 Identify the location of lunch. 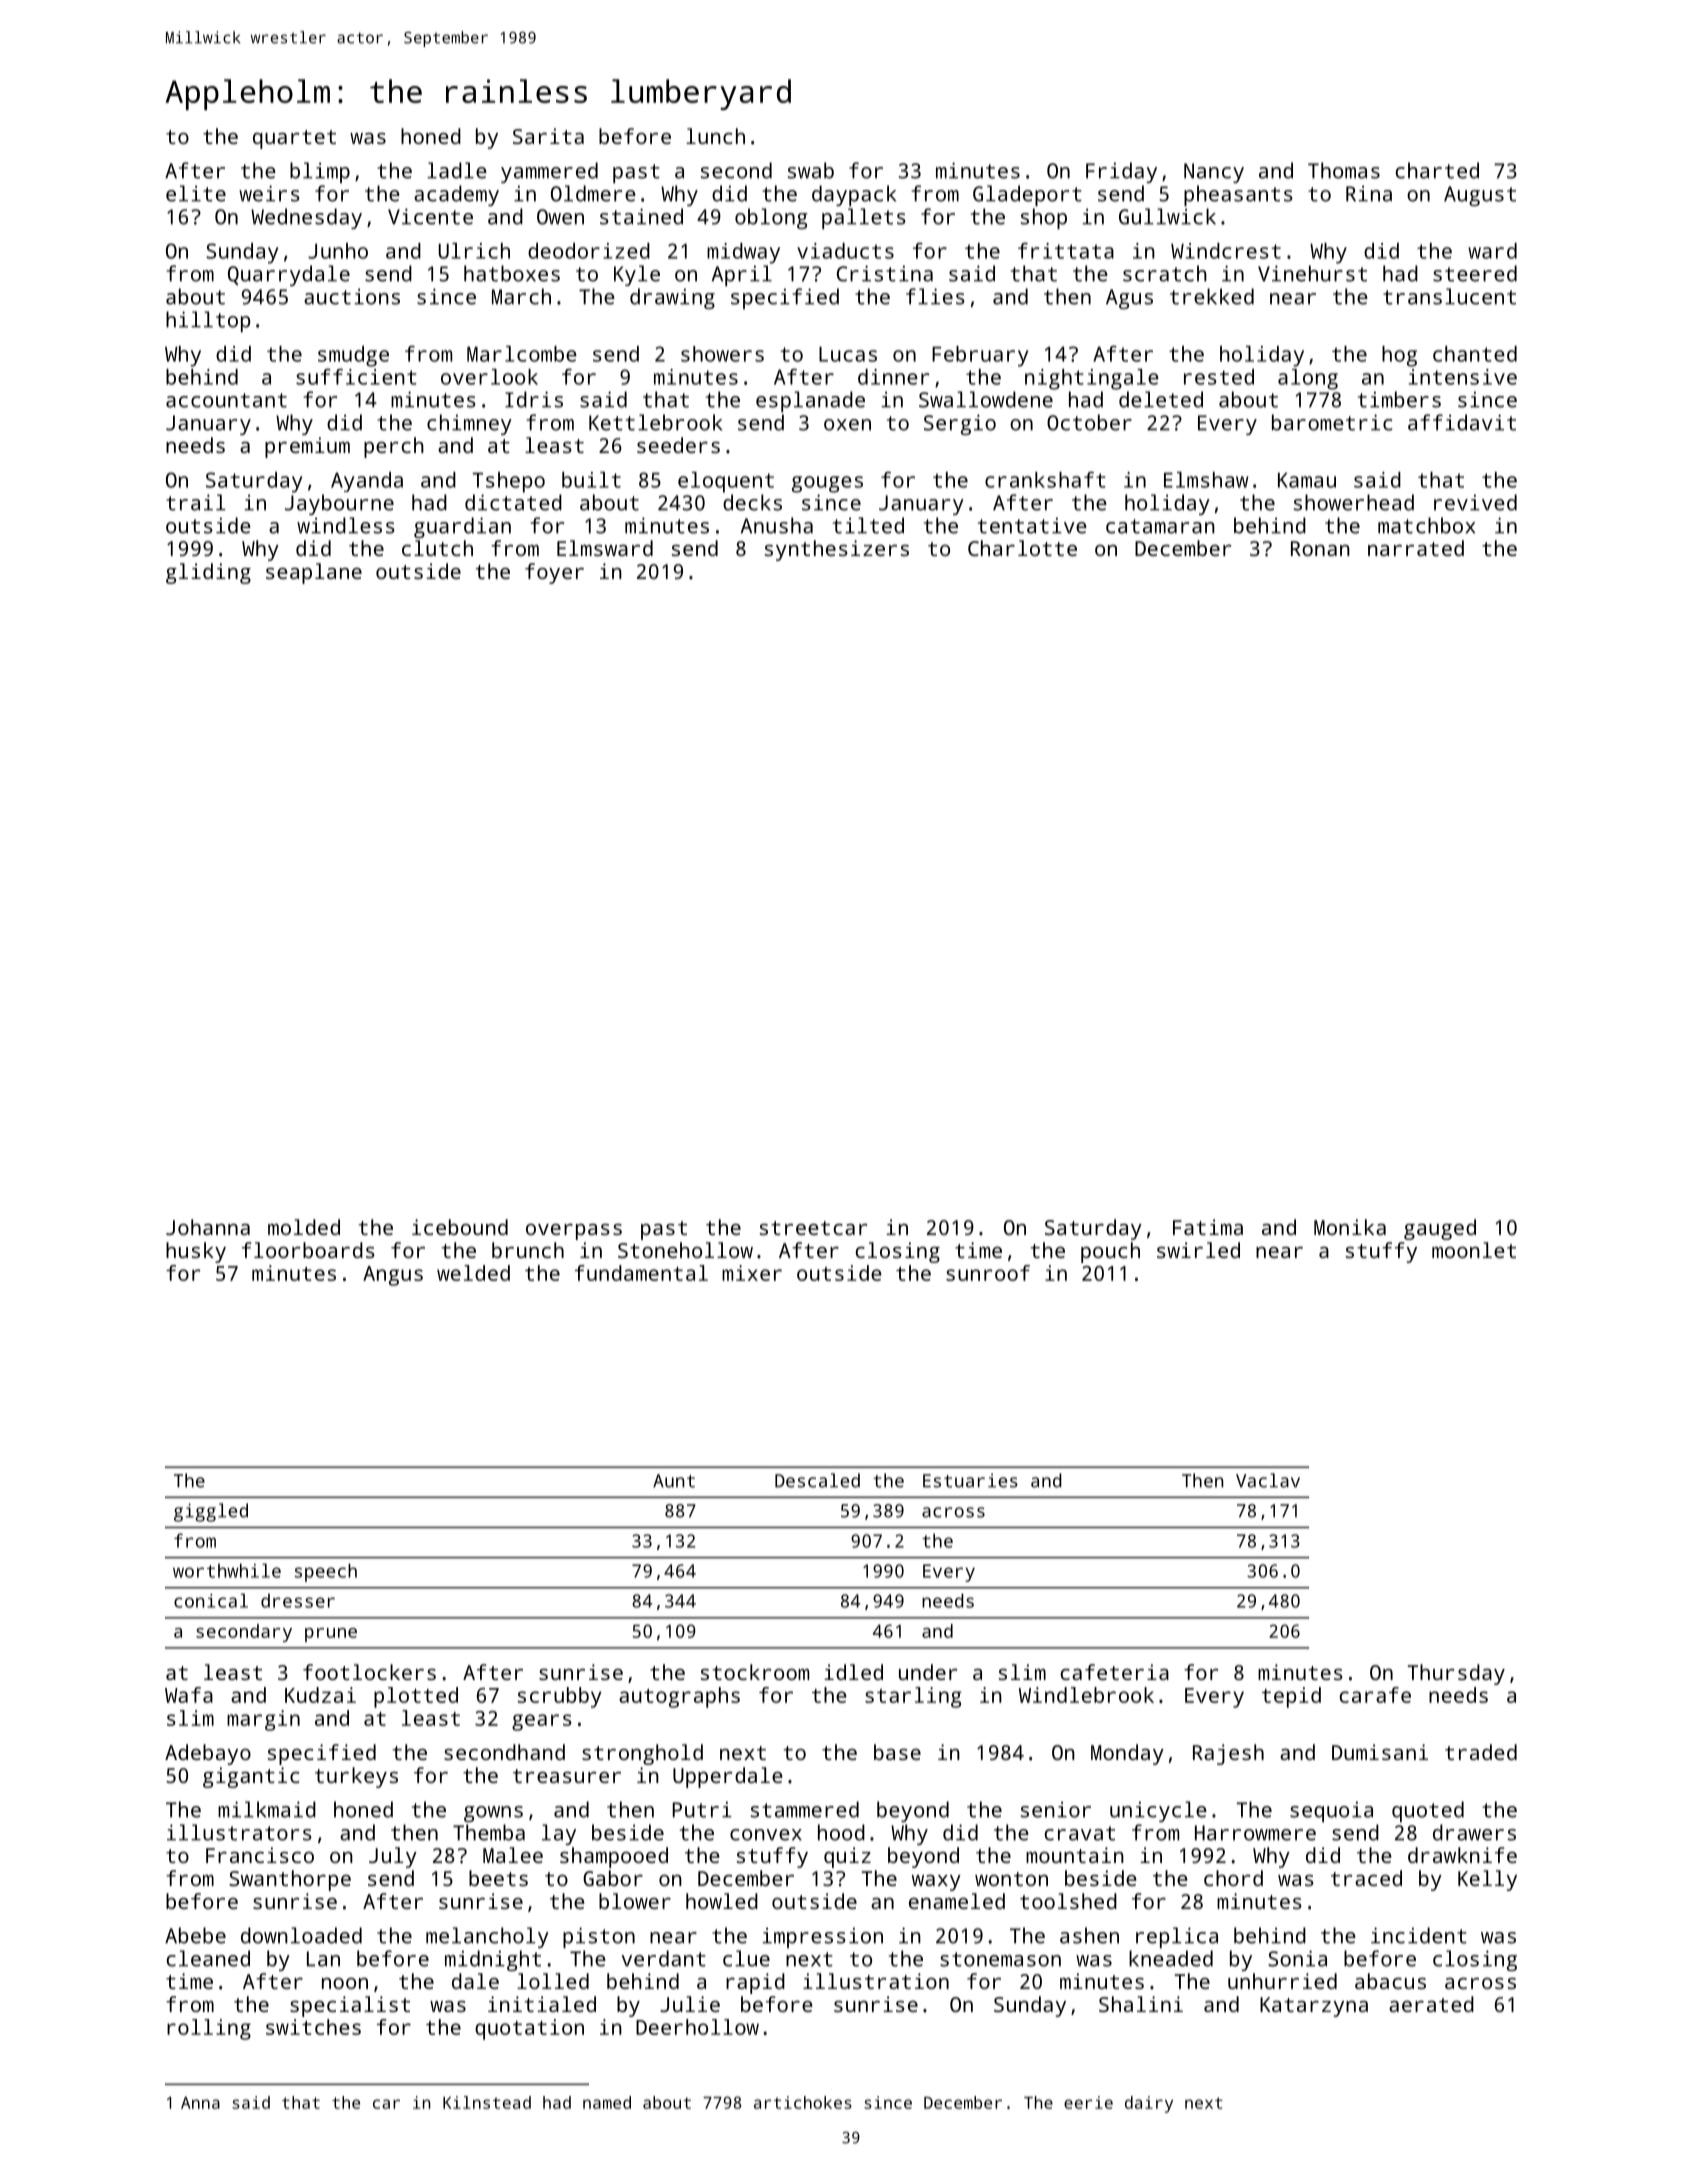
(715, 136).
